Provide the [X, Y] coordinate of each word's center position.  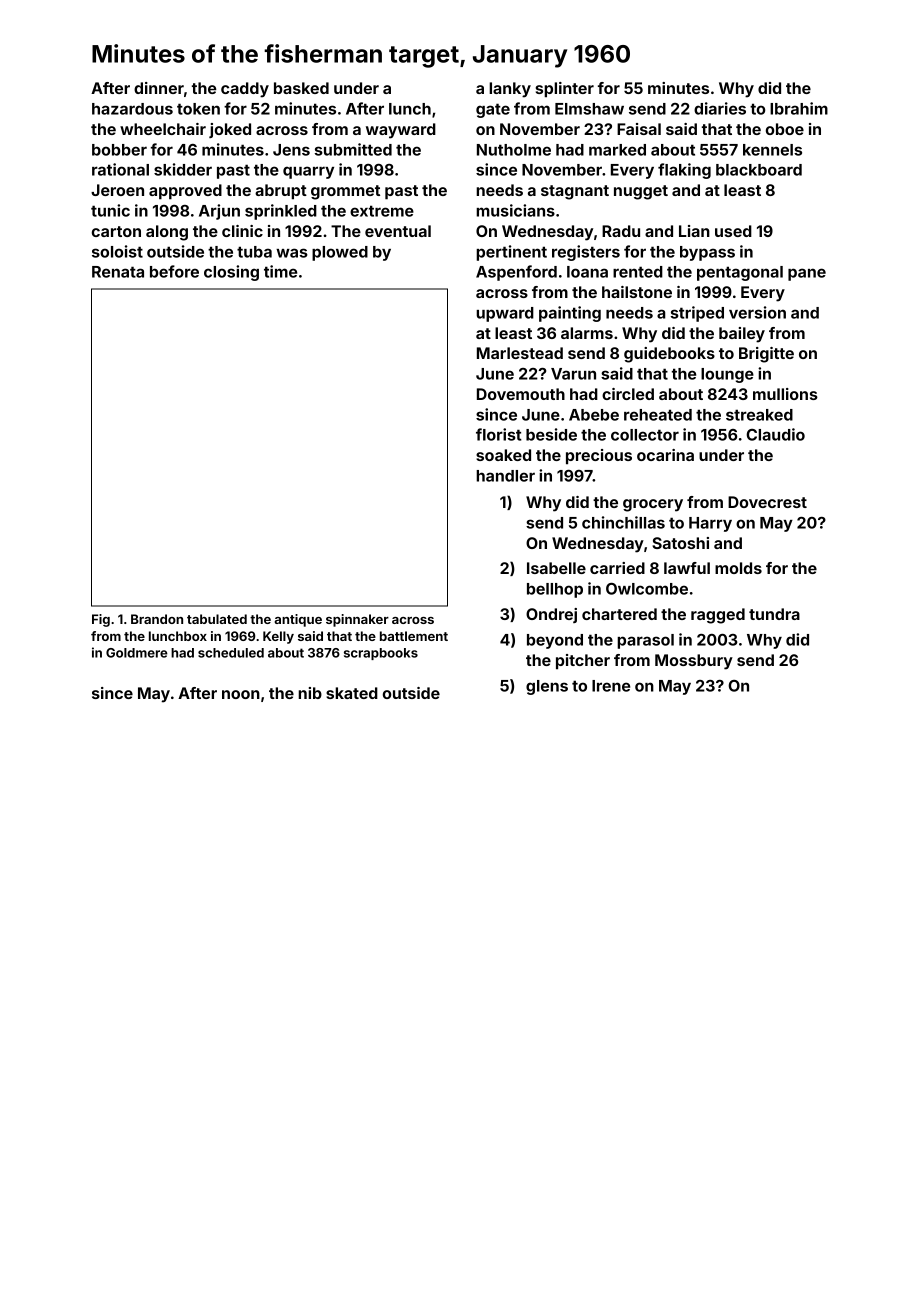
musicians [515, 210]
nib [310, 693]
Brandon [157, 619]
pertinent [511, 253]
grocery [653, 505]
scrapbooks [381, 654]
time [280, 271]
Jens [291, 150]
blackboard [759, 170]
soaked [503, 455]
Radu [621, 231]
